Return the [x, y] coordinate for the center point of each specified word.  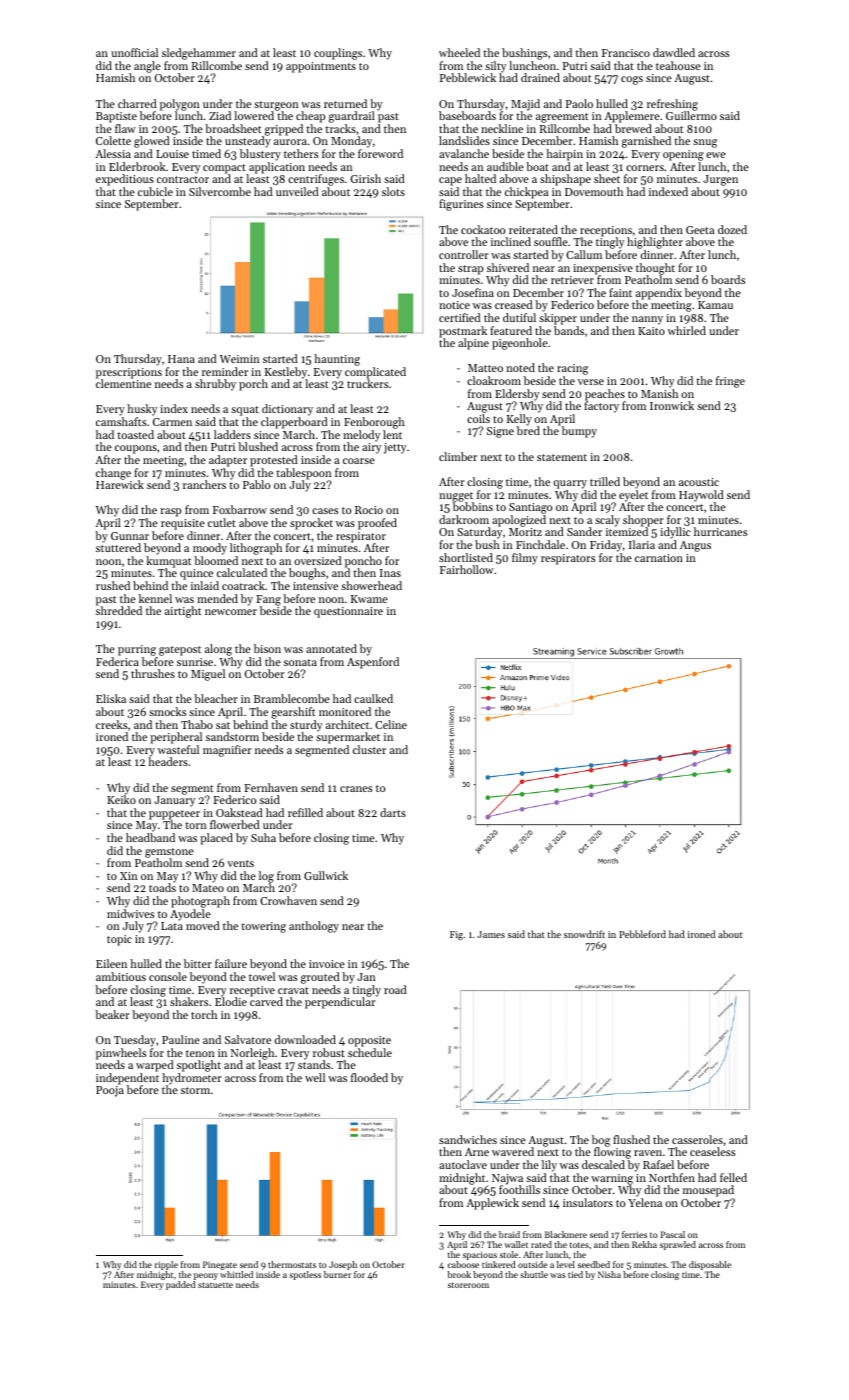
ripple [166, 1265]
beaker [112, 1014]
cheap [310, 117]
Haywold [701, 496]
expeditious [125, 180]
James [491, 934]
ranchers [204, 484]
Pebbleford [642, 934]
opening [683, 155]
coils [478, 418]
